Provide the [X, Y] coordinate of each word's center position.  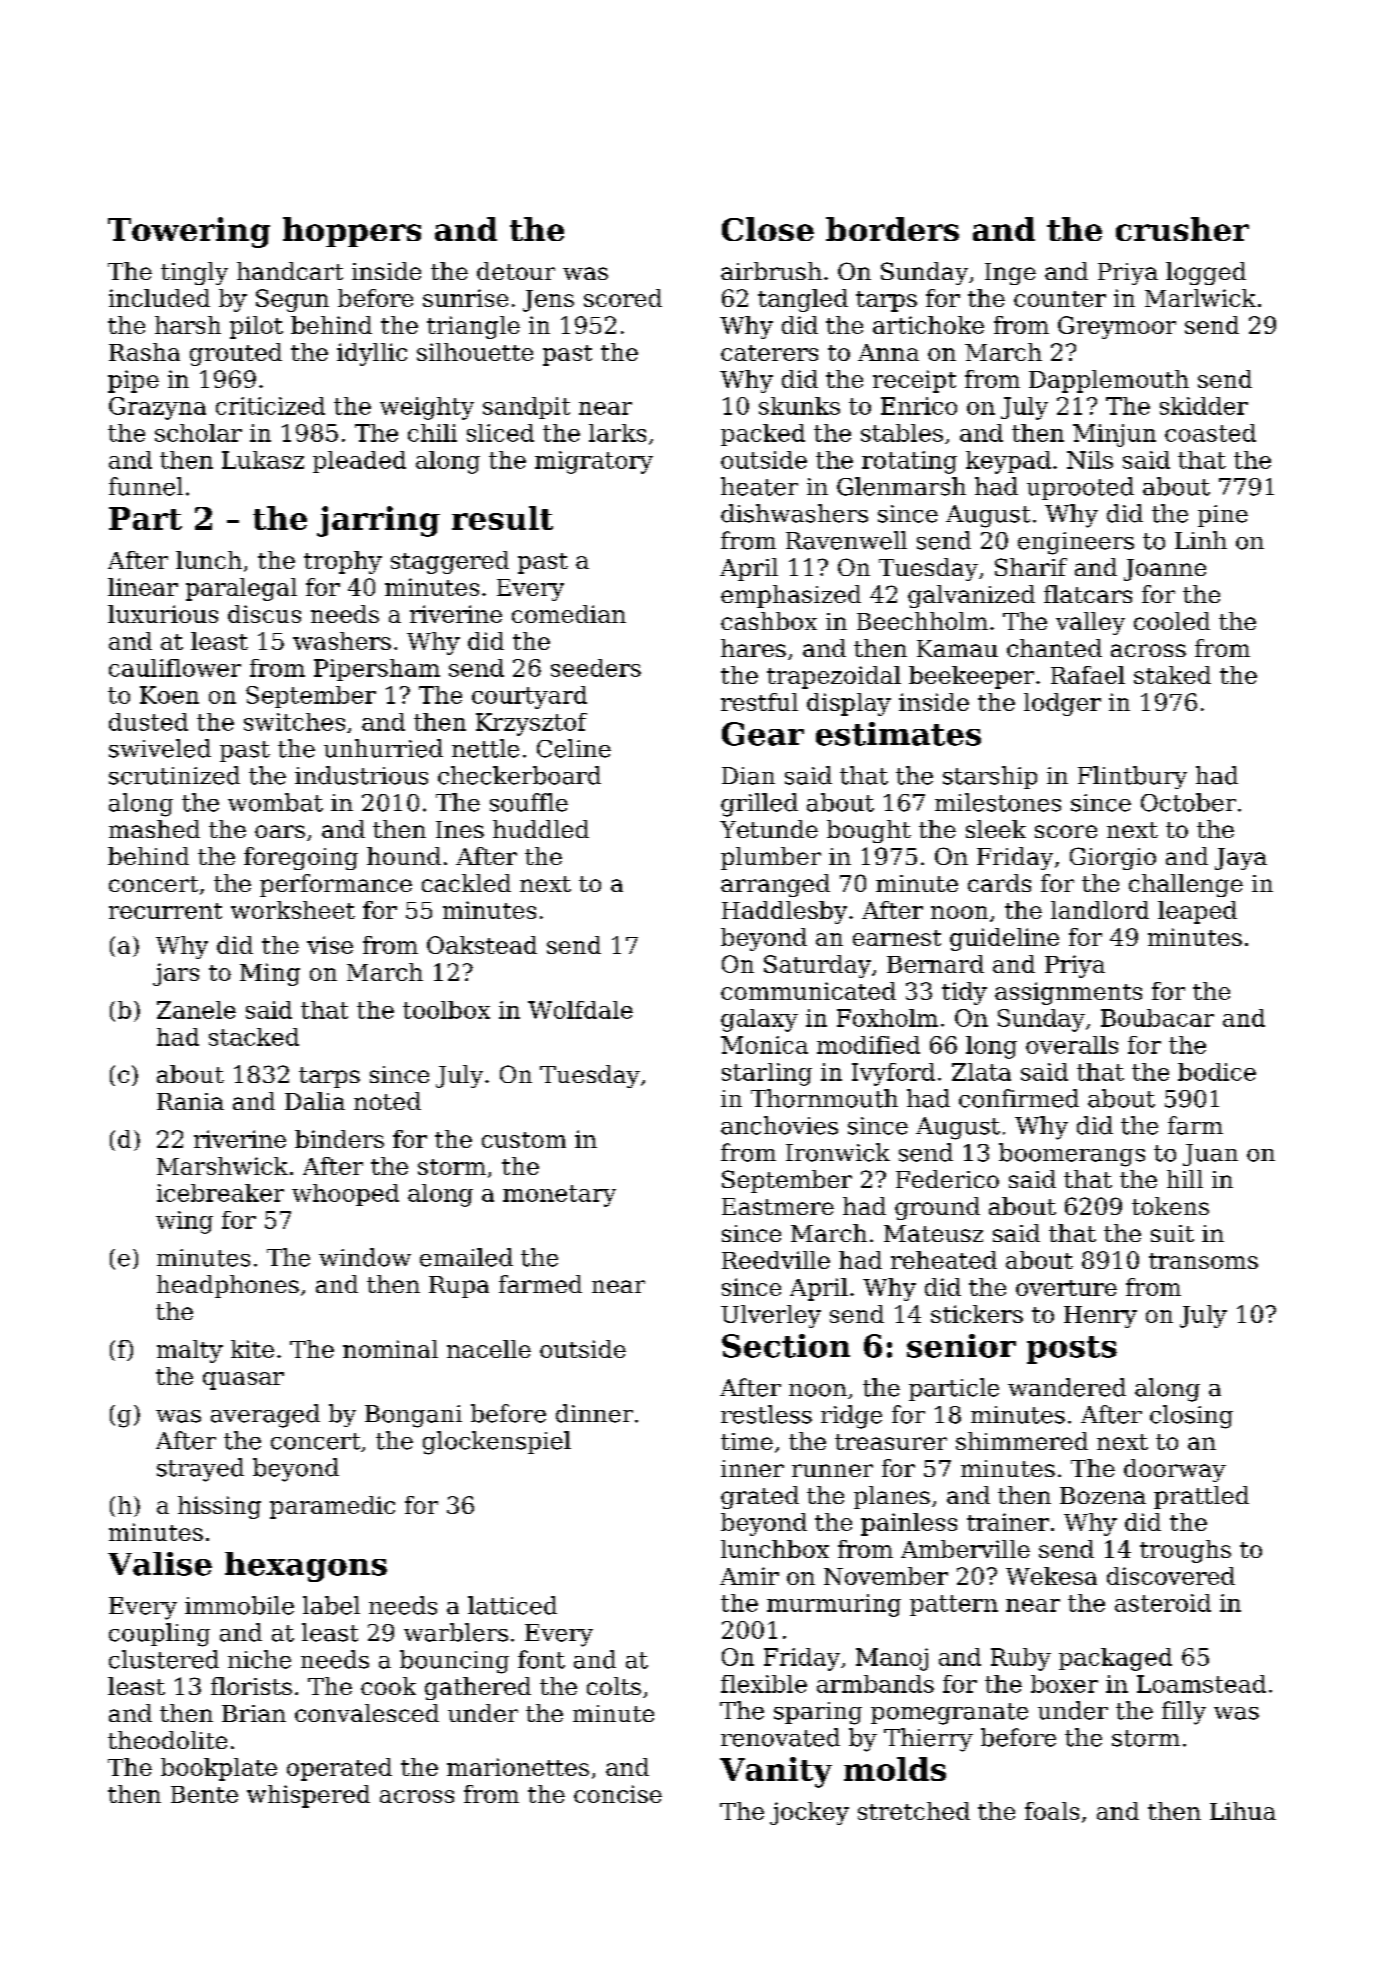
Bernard [935, 964]
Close [768, 229]
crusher [1182, 229]
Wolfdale [580, 1010]
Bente [204, 1794]
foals [1052, 1811]
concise [618, 1794]
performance [336, 885]
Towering [189, 232]
